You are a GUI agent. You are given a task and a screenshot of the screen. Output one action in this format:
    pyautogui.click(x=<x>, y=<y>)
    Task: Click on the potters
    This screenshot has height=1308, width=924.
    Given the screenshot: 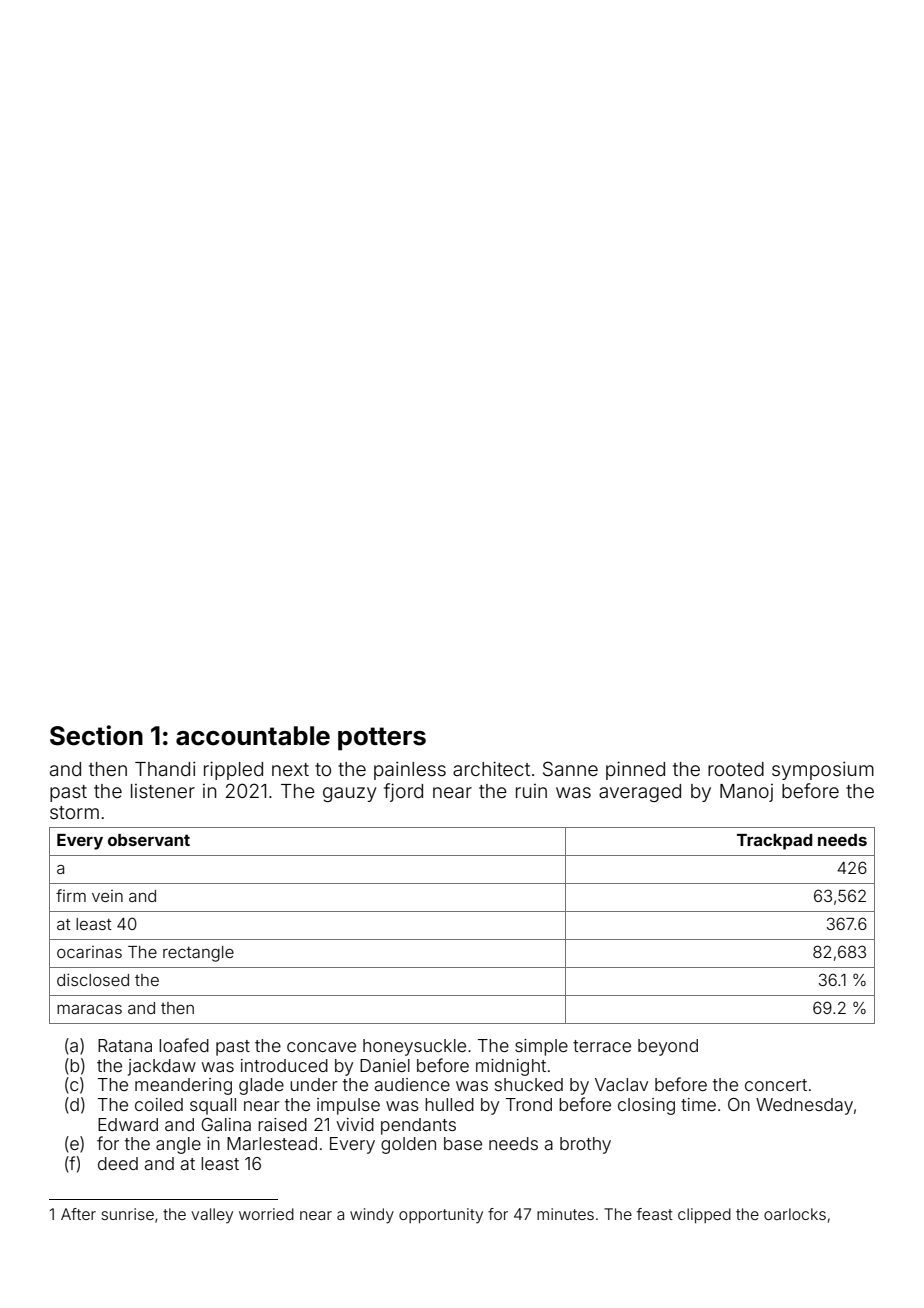 What is the action you would take?
    pyautogui.click(x=382, y=739)
